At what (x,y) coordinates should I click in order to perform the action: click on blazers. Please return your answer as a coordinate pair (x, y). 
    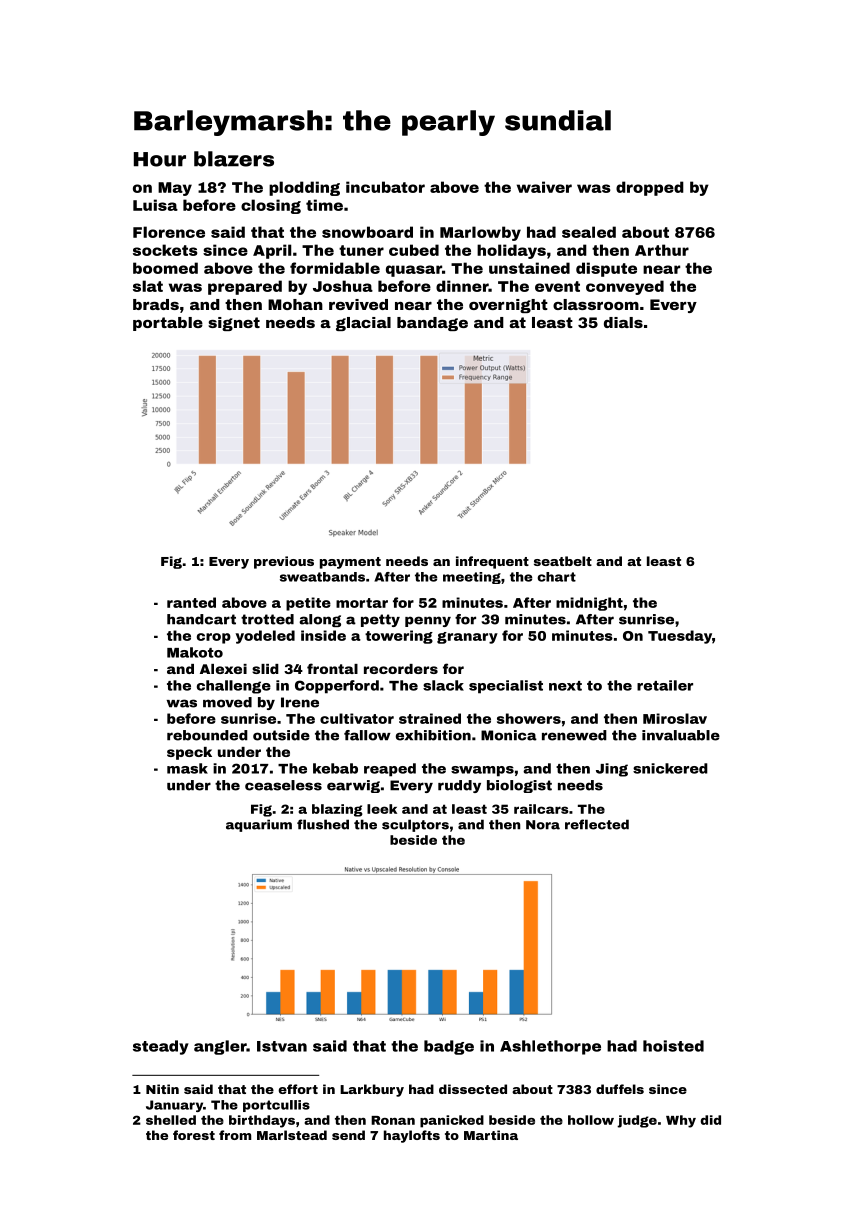
    Looking at the image, I should click on (234, 159).
